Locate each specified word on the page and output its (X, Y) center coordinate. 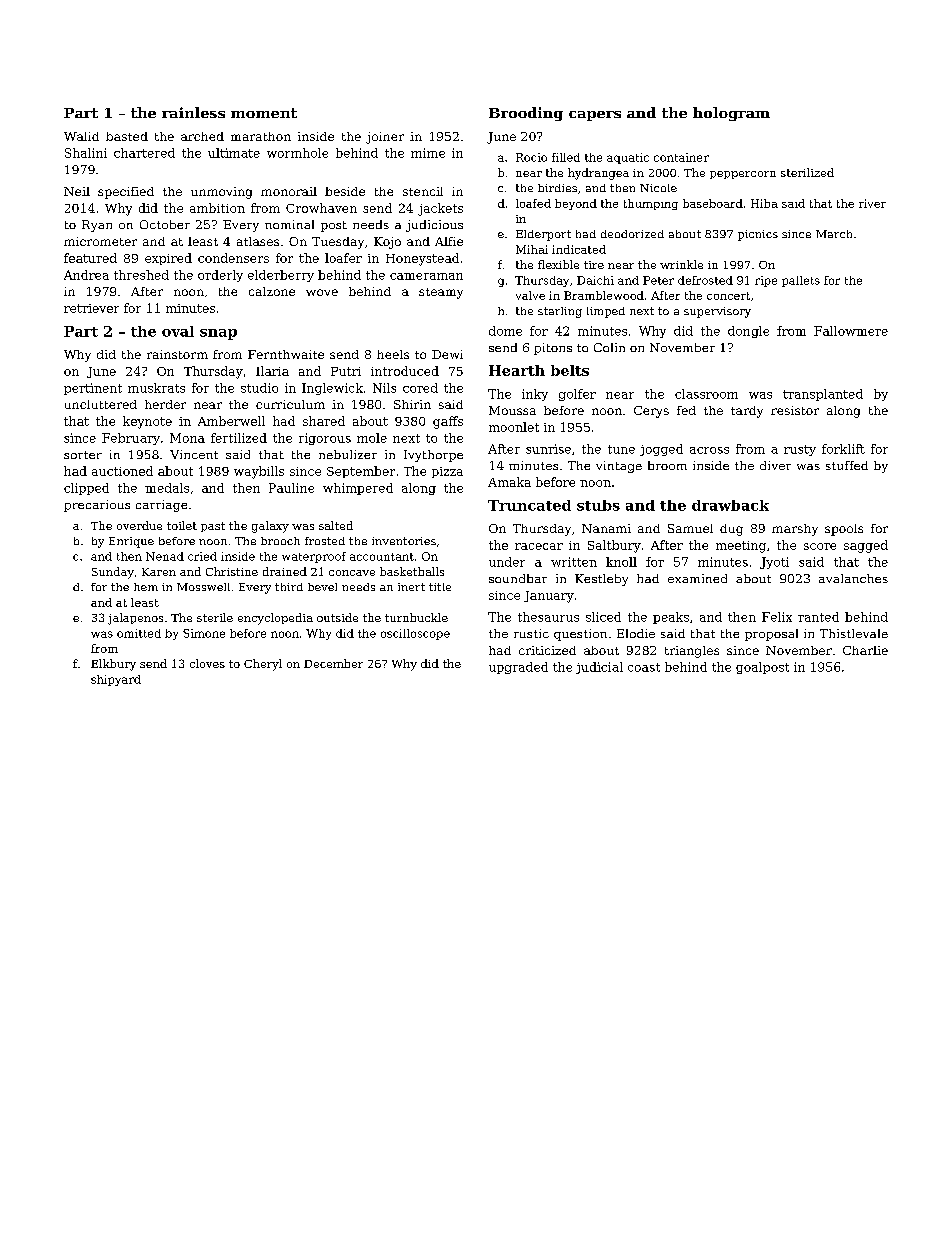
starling (560, 312)
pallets (801, 281)
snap (218, 334)
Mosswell (203, 587)
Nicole (658, 188)
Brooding (526, 114)
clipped (86, 489)
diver (775, 465)
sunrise (548, 449)
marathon (261, 136)
